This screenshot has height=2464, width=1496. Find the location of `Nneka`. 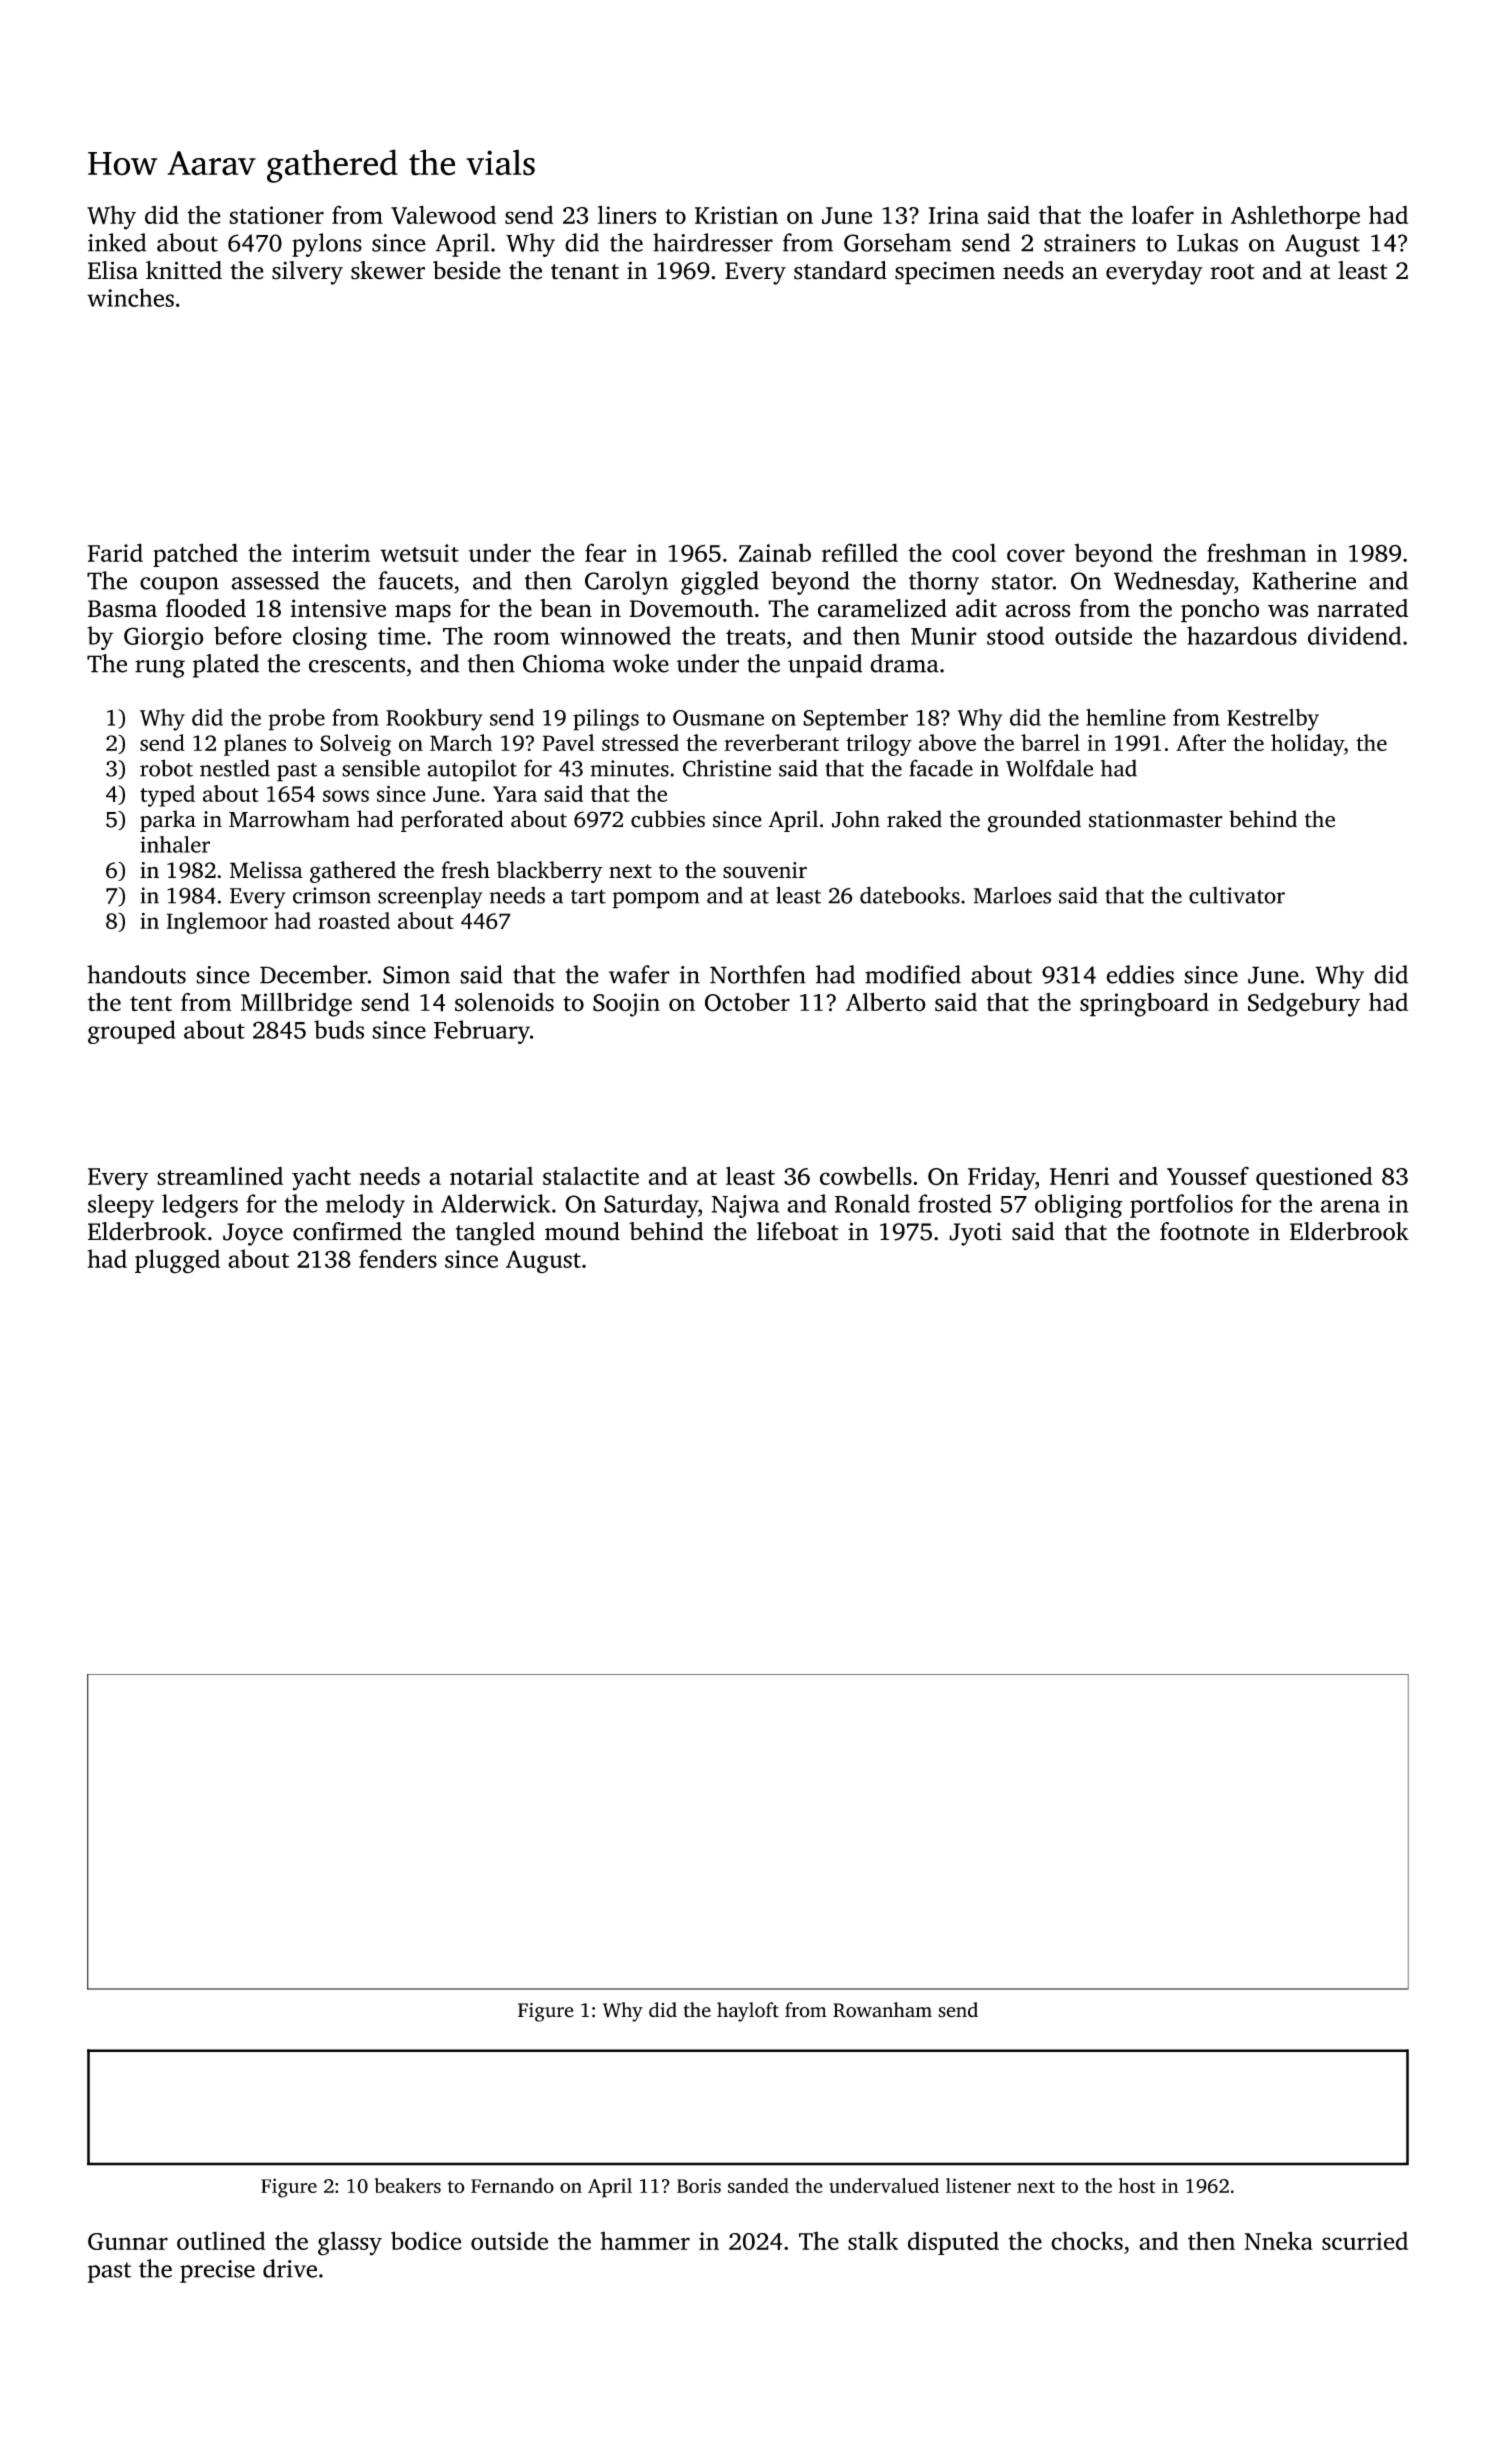

Nneka is located at coordinates (1279, 2240).
